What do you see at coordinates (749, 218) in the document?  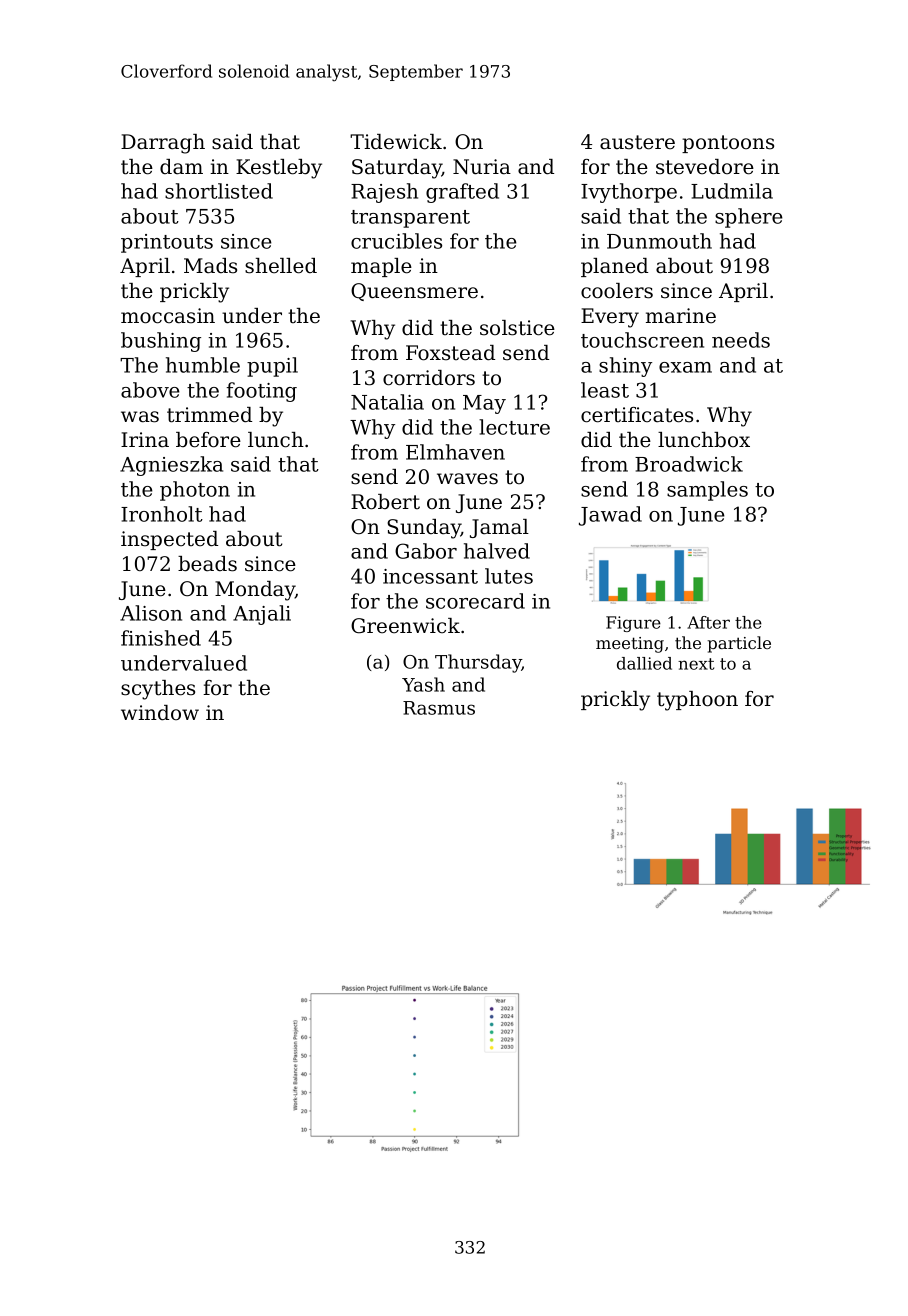 I see `sphere` at bounding box center [749, 218].
